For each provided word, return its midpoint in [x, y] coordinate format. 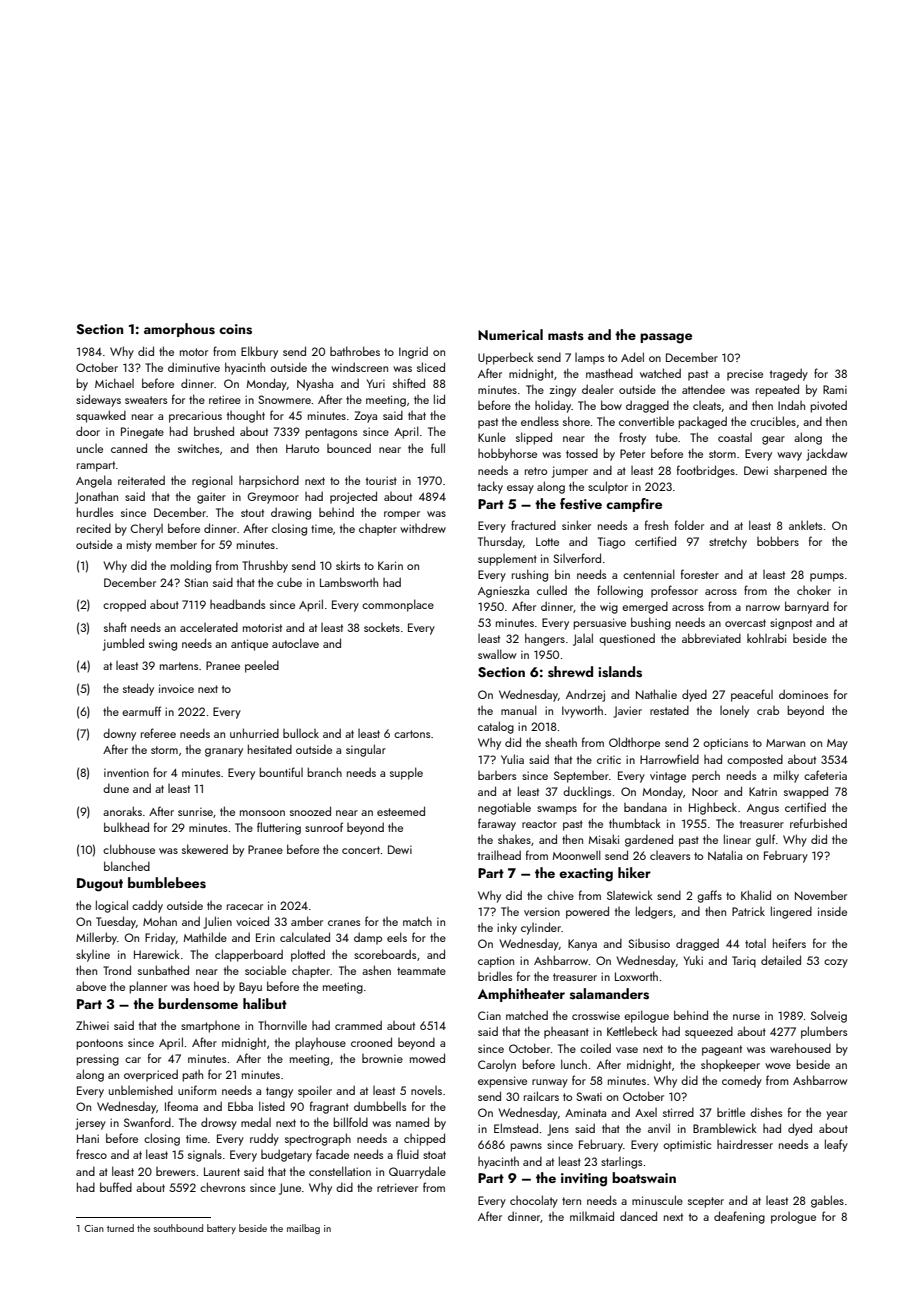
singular [366, 750]
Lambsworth [349, 582]
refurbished [818, 823]
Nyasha [315, 385]
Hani [88, 1138]
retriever [397, 1187]
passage [666, 338]
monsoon [262, 813]
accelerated [209, 627]
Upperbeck [506, 358]
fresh [656, 525]
